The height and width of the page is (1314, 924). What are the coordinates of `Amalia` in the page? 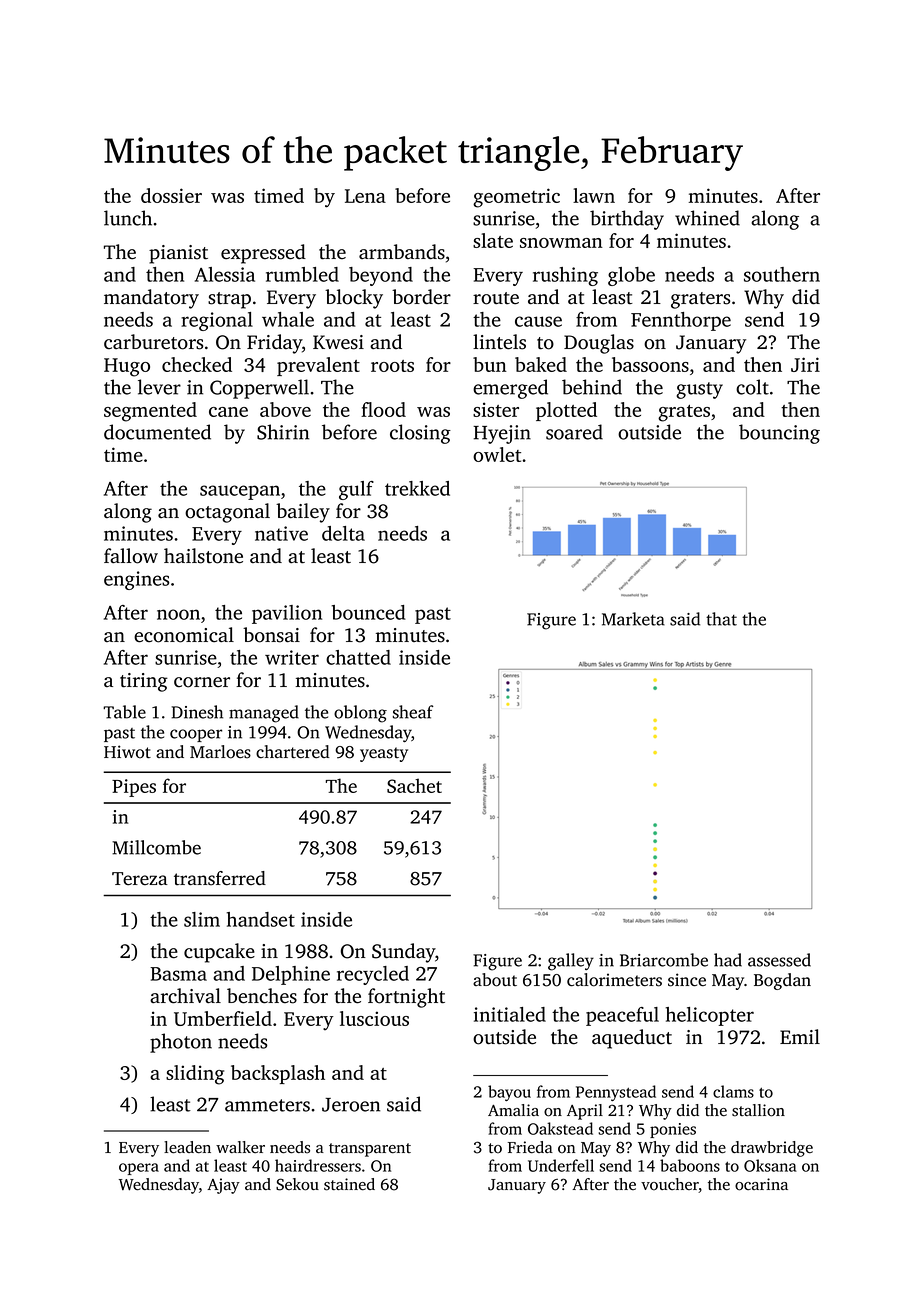 It's located at (513, 1110).
